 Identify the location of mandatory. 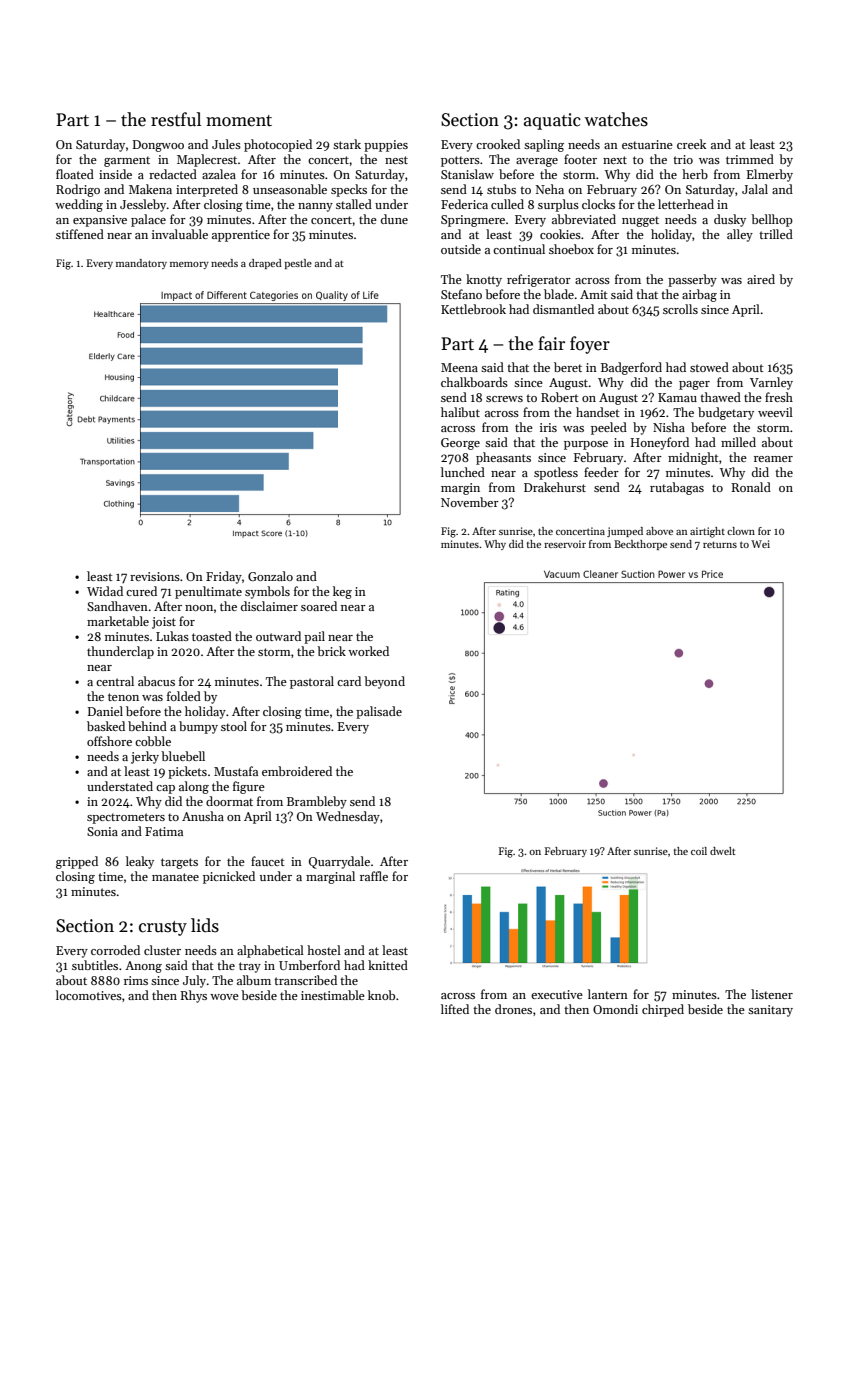
(141, 264).
